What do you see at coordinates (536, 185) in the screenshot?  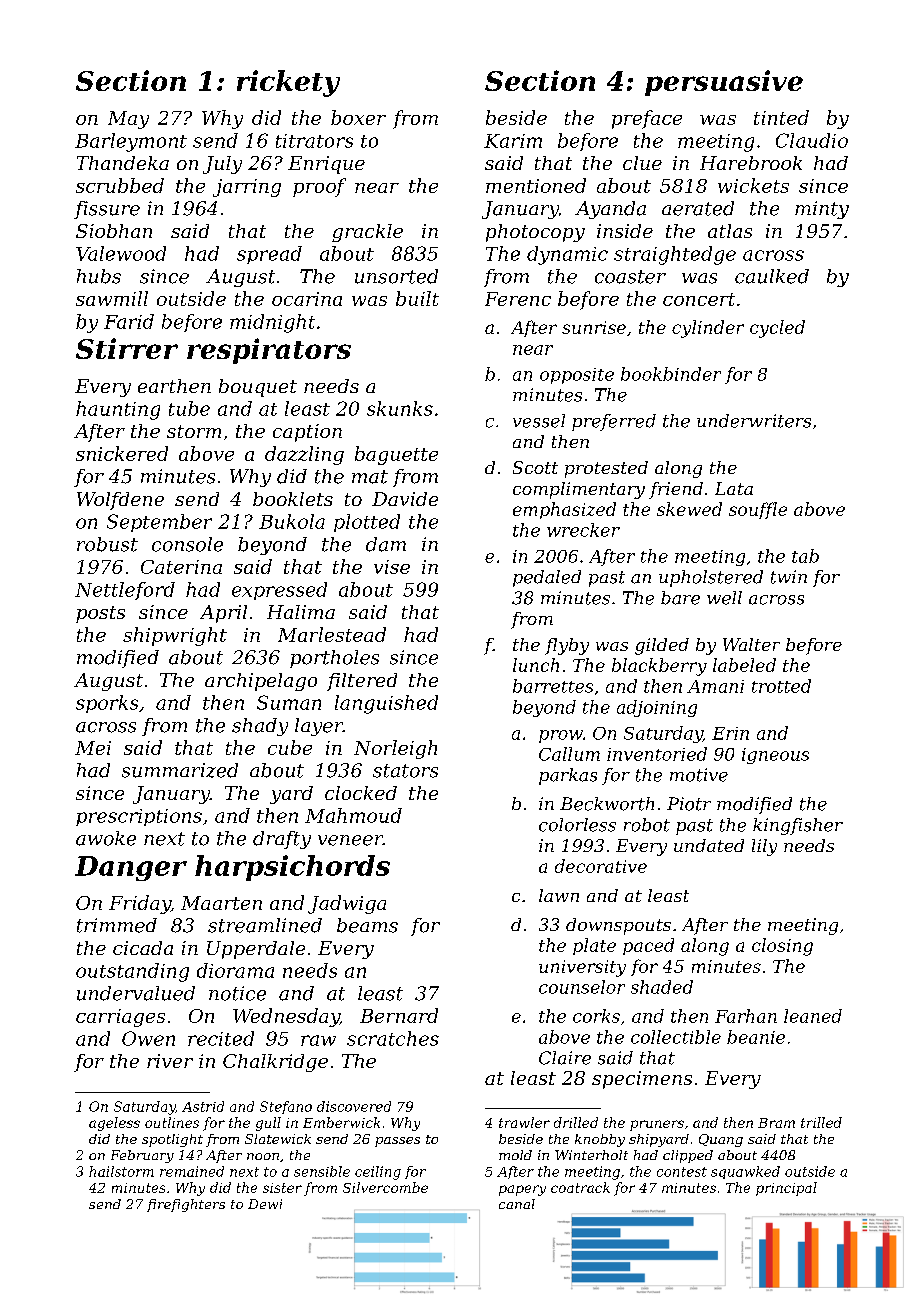 I see `mentioned` at bounding box center [536, 185].
